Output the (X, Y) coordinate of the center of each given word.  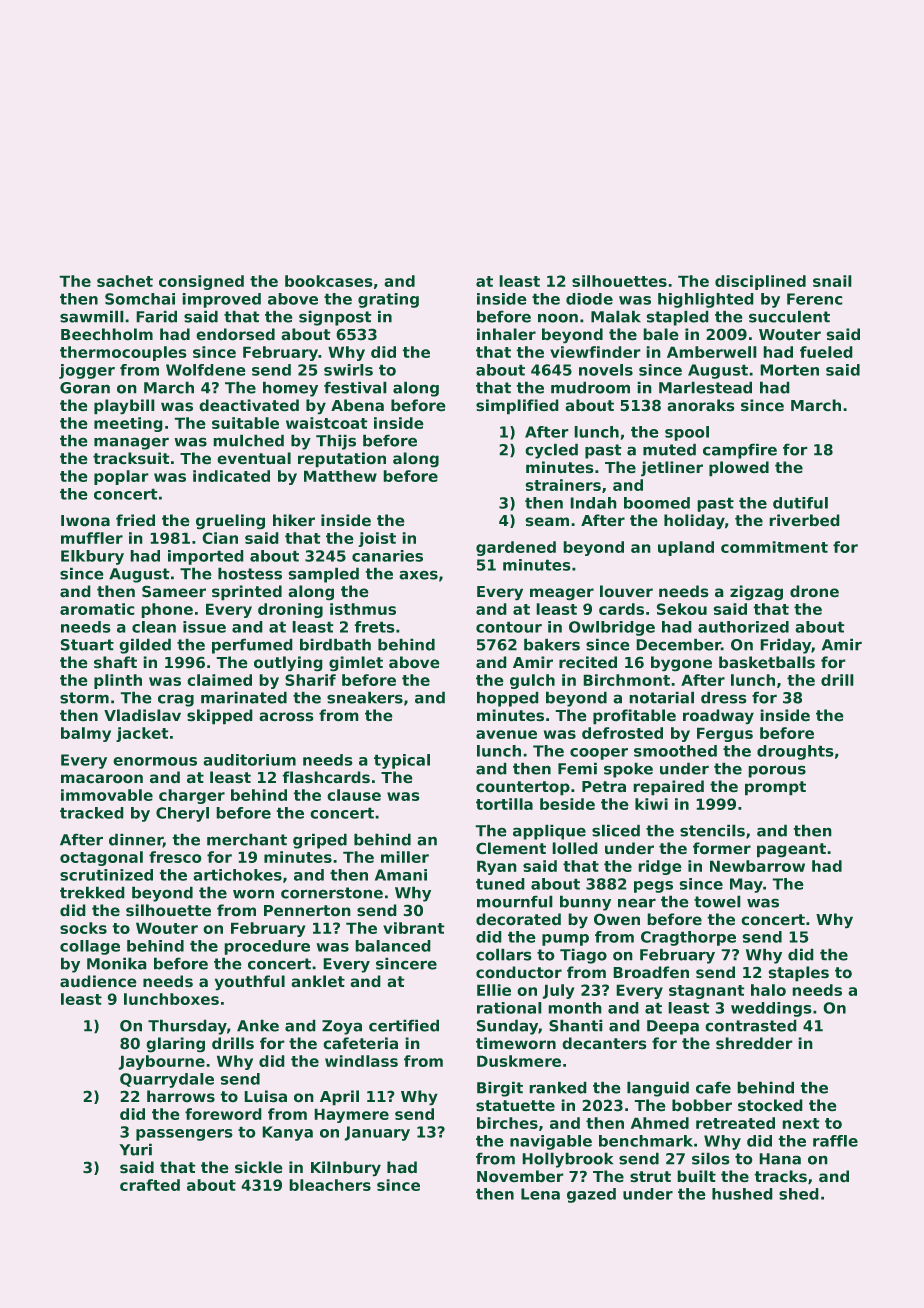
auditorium (250, 760)
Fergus (725, 735)
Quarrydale (167, 1080)
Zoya (342, 1027)
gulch (532, 681)
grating (388, 300)
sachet (125, 281)
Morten (790, 370)
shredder (754, 1043)
